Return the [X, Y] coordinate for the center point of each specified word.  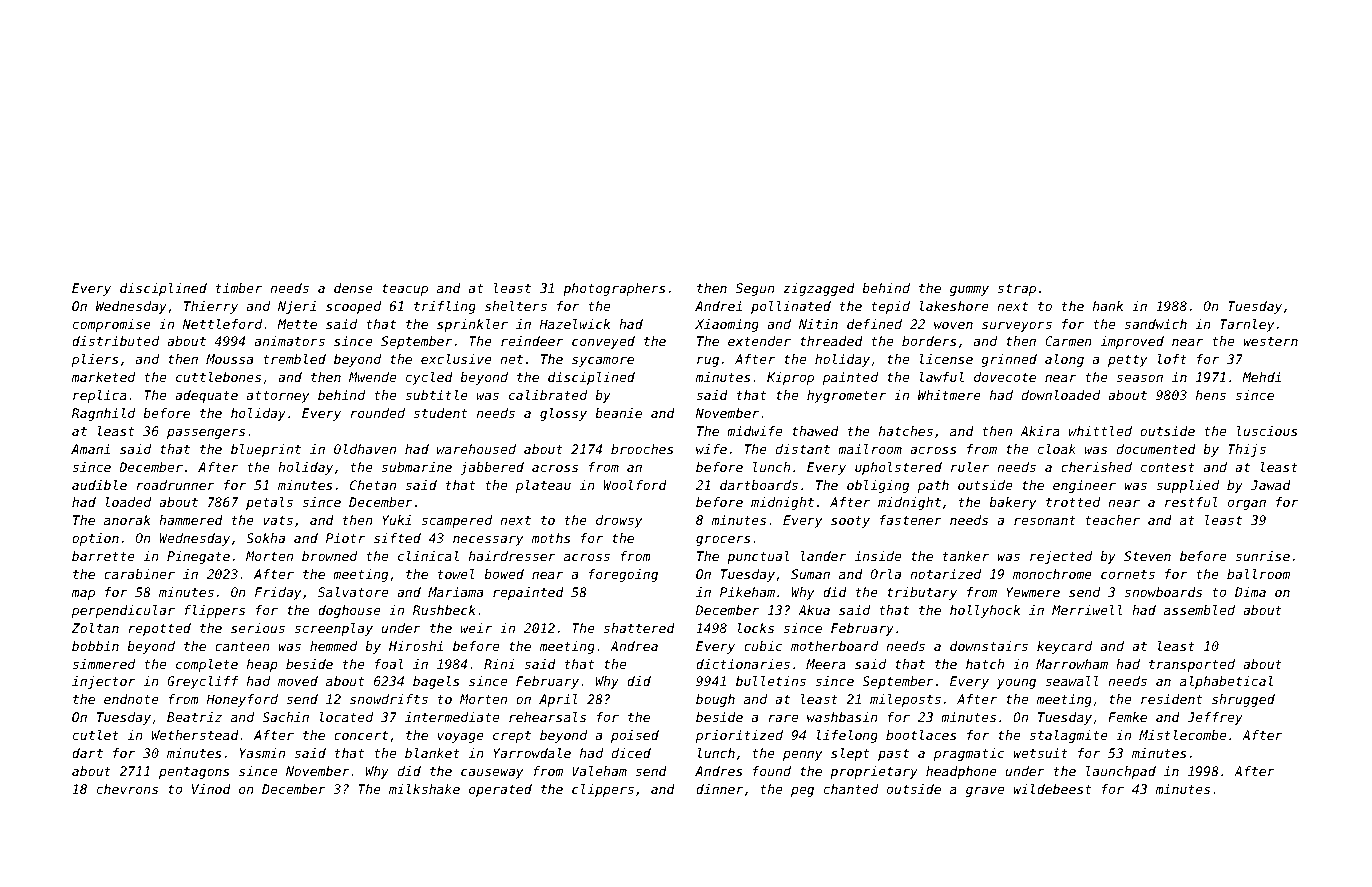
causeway [492, 773]
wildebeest [1052, 789]
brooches [642, 449]
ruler [970, 467]
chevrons [127, 789]
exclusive [456, 359]
